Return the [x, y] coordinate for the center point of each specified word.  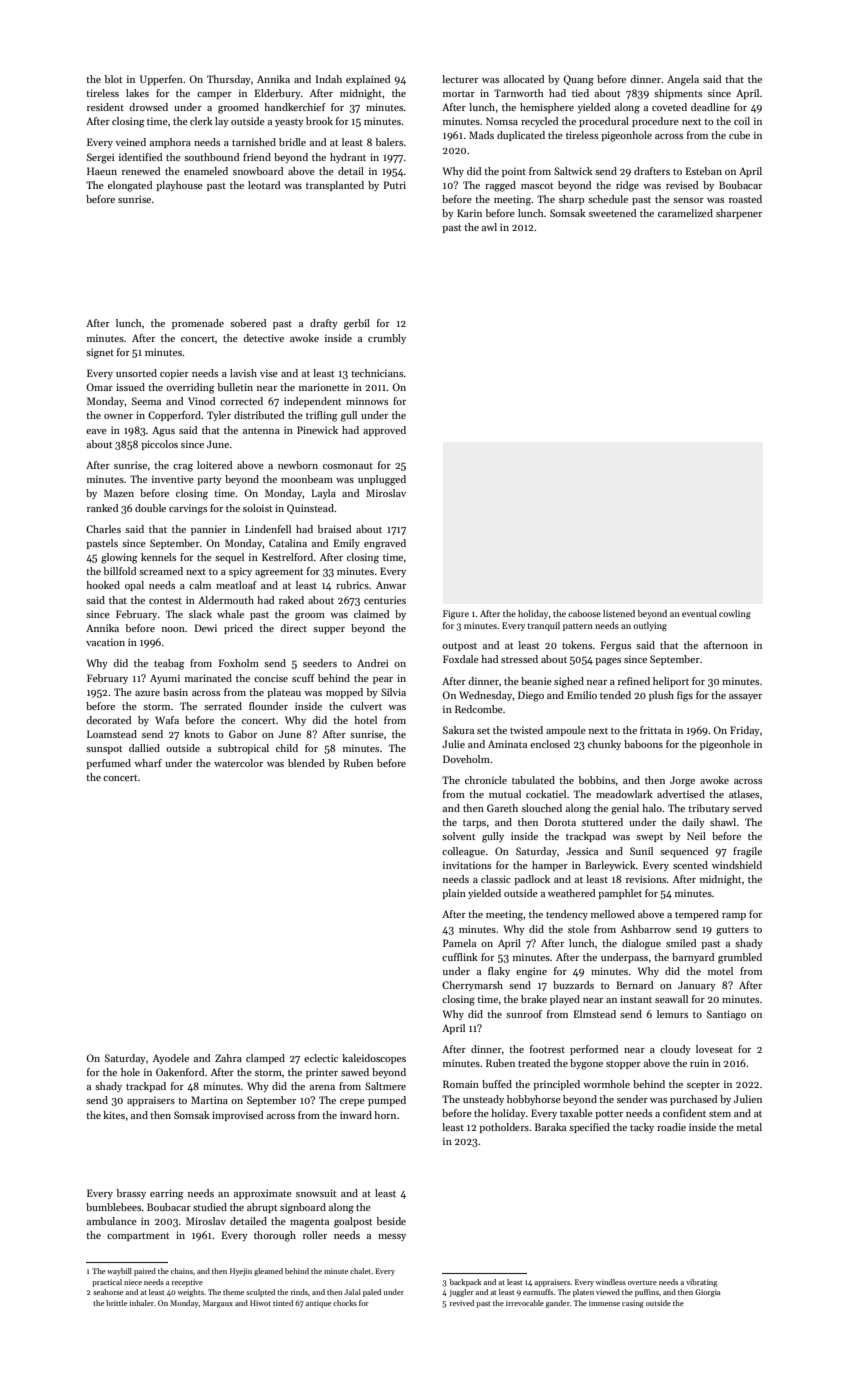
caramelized [685, 213]
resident [105, 107]
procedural [604, 122]
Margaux [218, 1304]
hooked [103, 585]
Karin [469, 213]
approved [384, 431]
